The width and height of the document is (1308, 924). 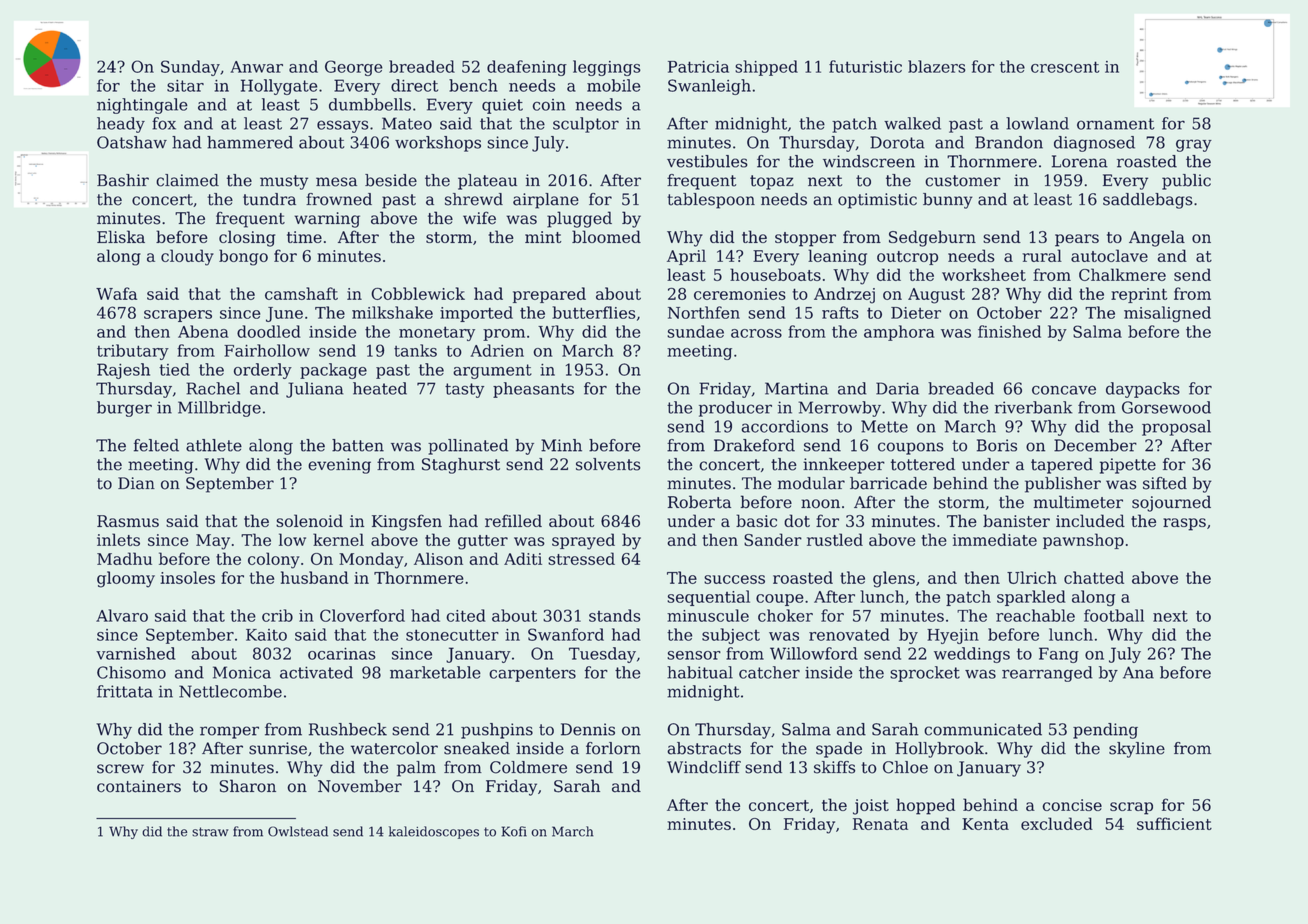 I want to click on mint, so click(x=543, y=237).
